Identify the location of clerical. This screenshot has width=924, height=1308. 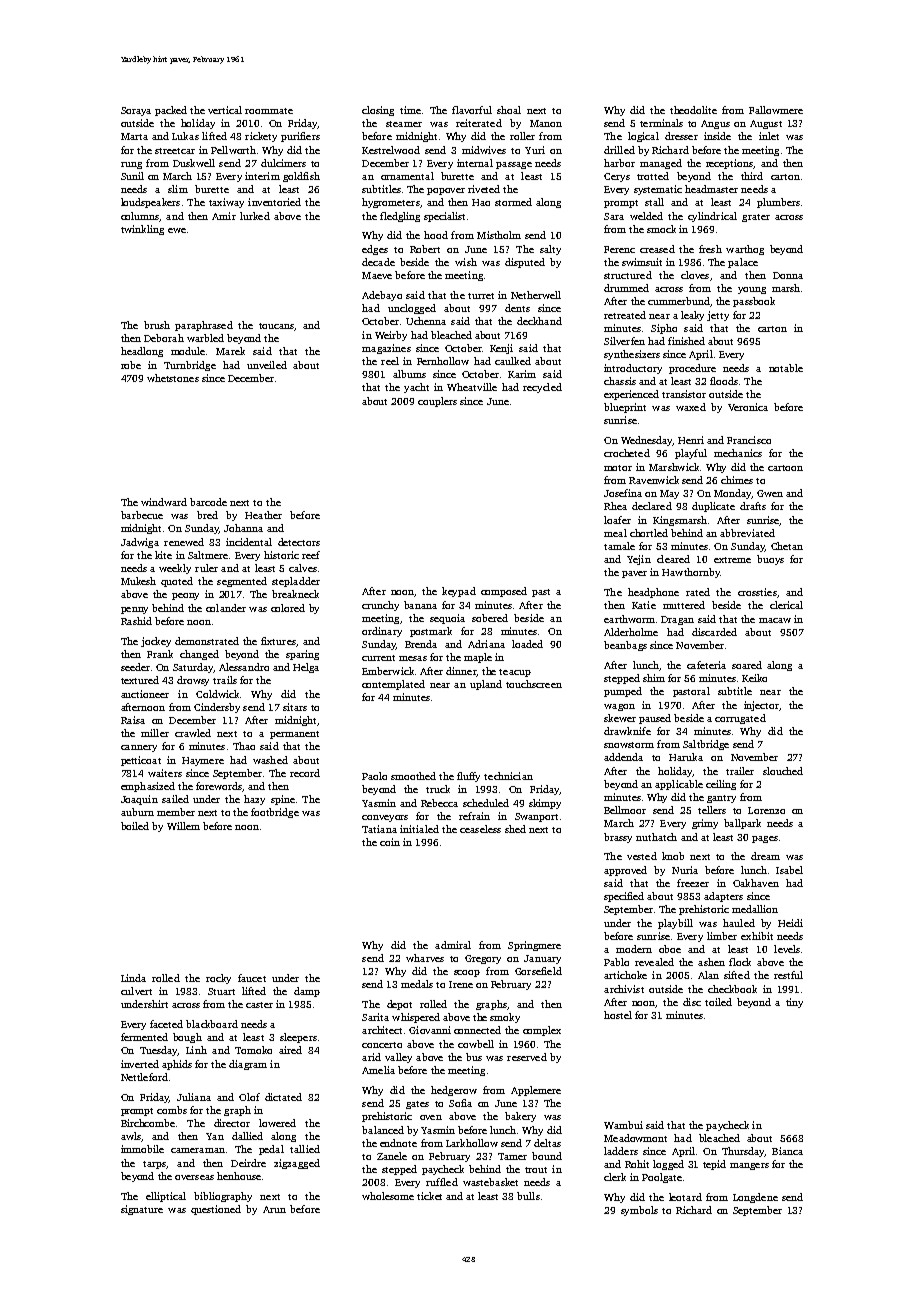
(786, 605).
